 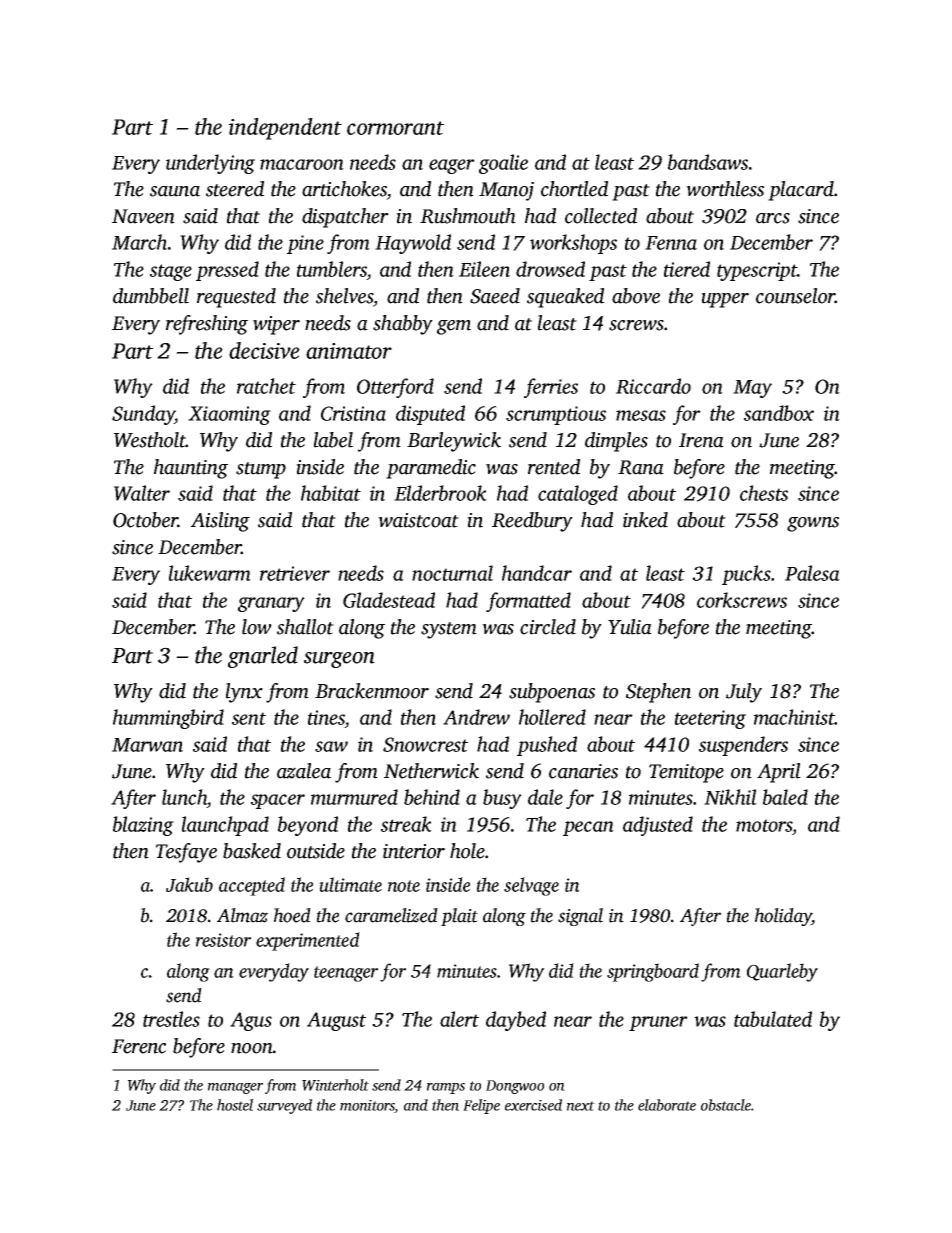 What do you see at coordinates (308, 826) in the image?
I see `beyond` at bounding box center [308, 826].
